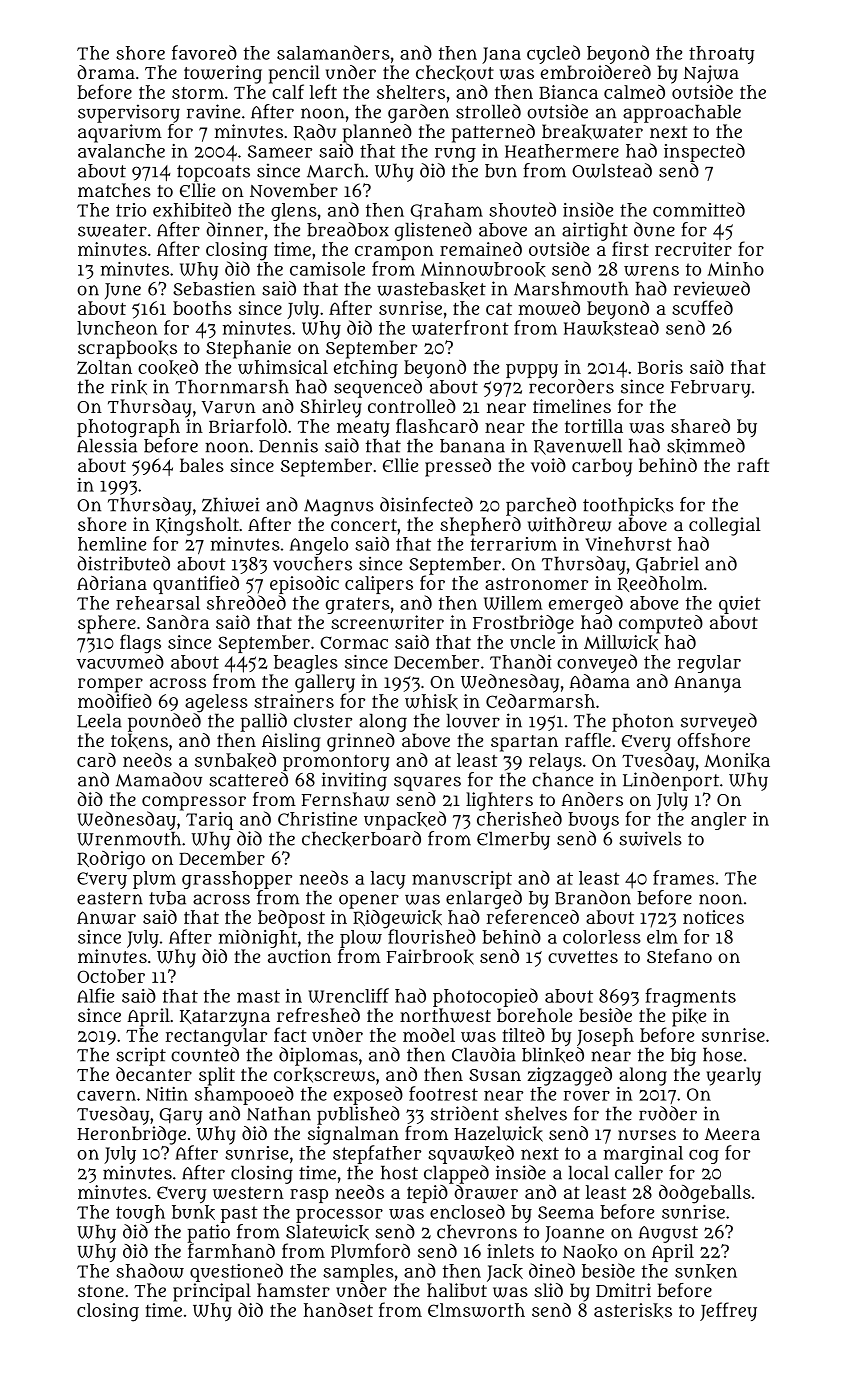  What do you see at coordinates (713, 917) in the page?
I see `notices` at bounding box center [713, 917].
